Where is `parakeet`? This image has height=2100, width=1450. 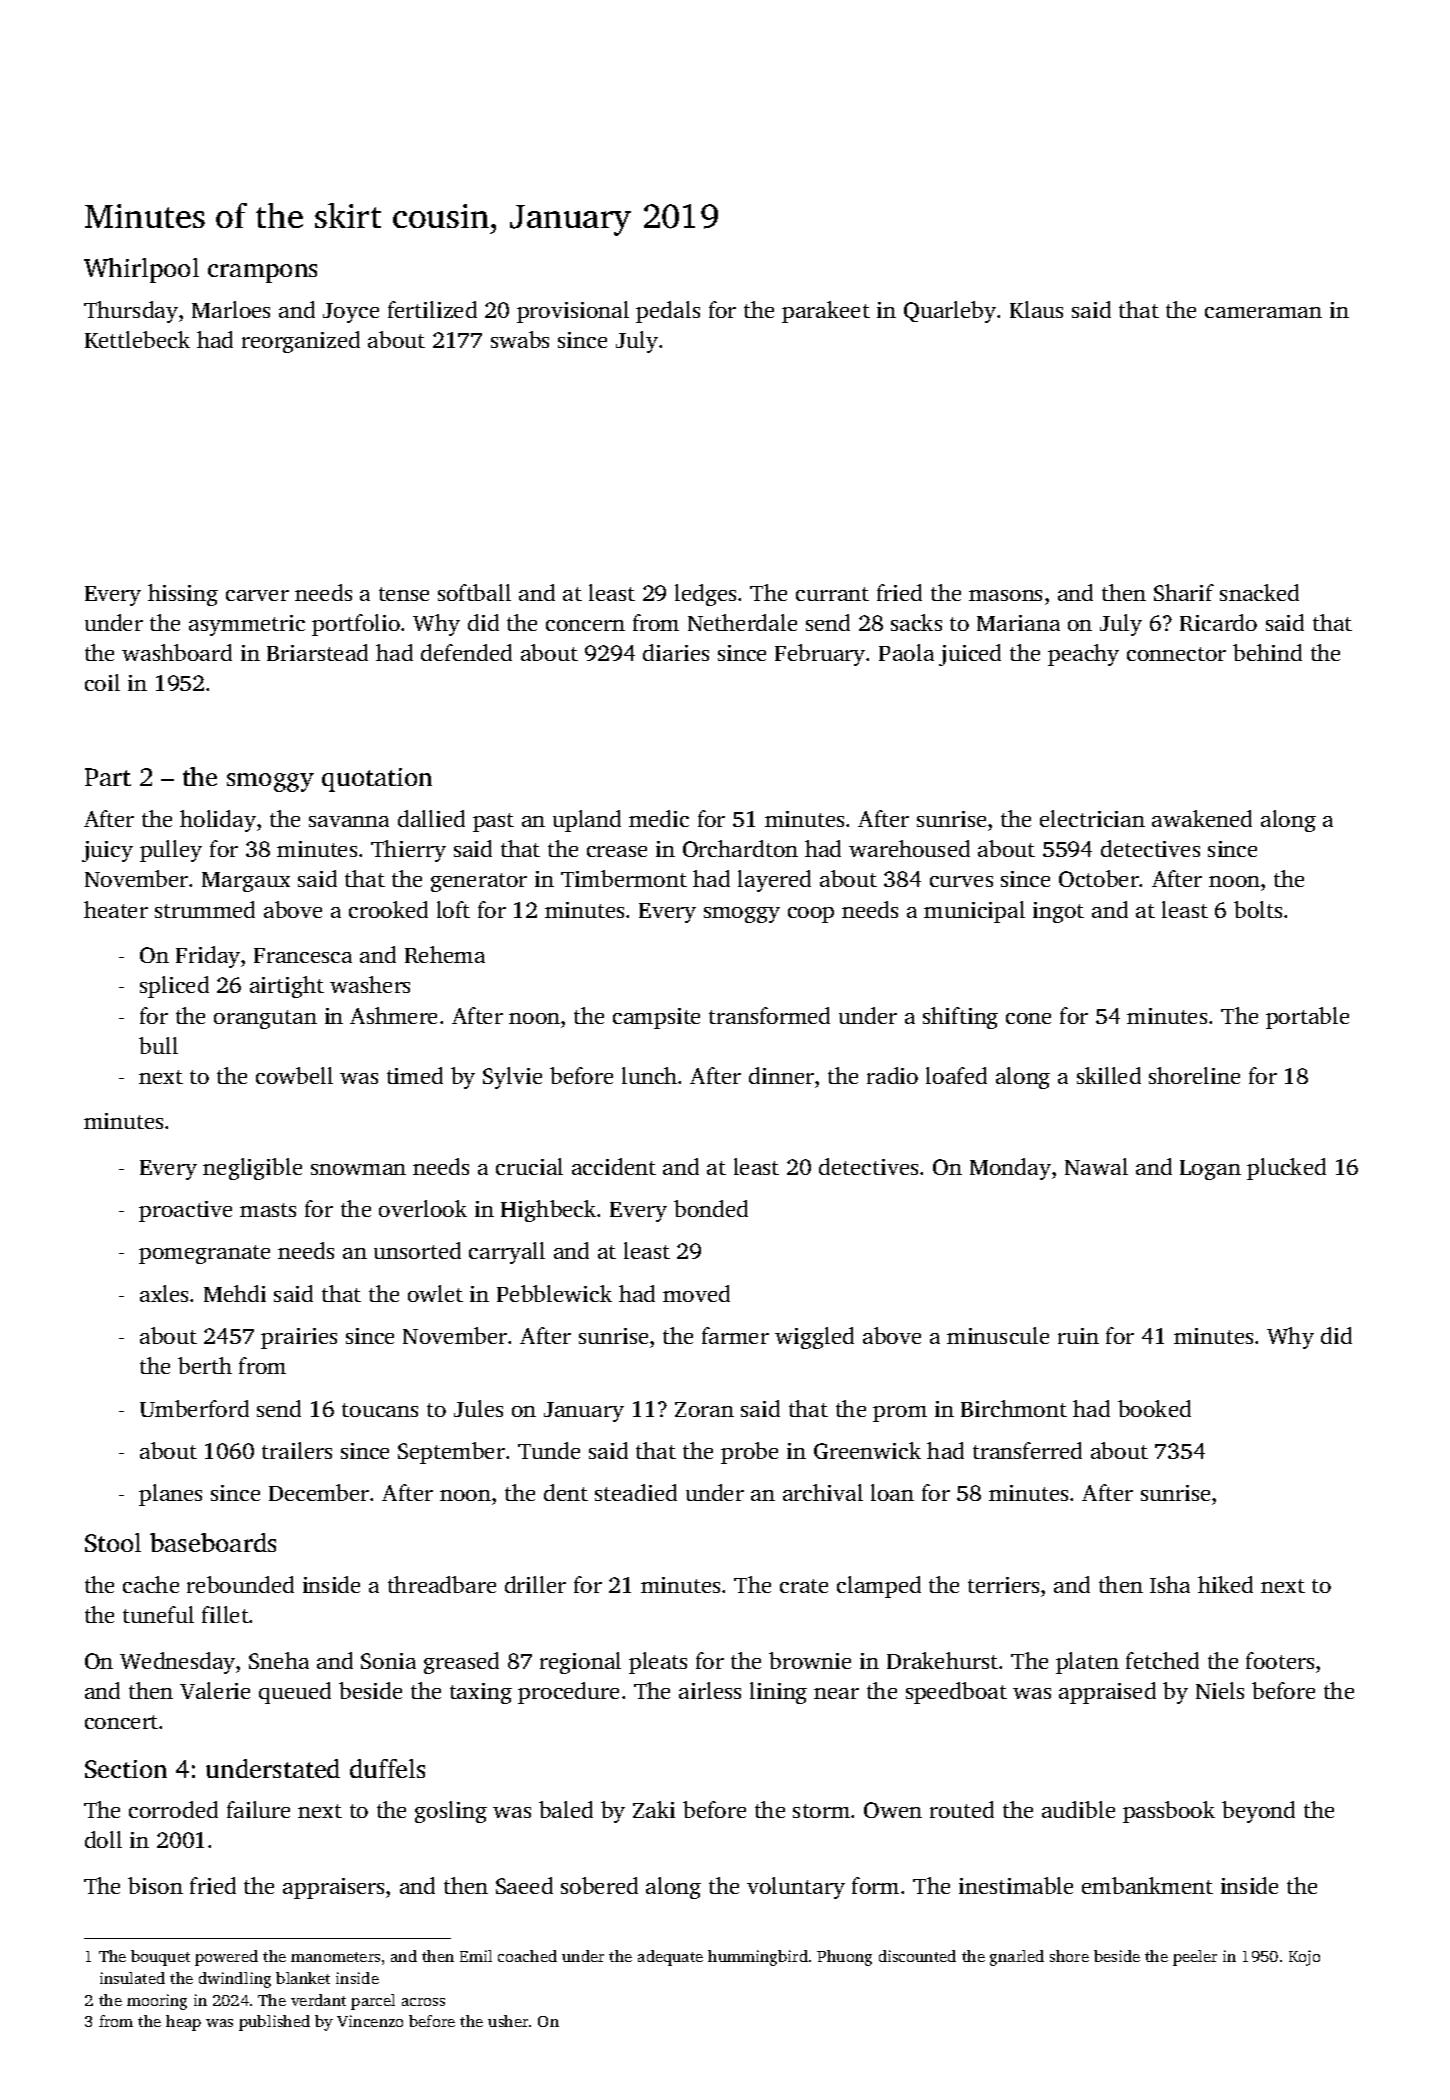
parakeet is located at coordinates (826, 312).
